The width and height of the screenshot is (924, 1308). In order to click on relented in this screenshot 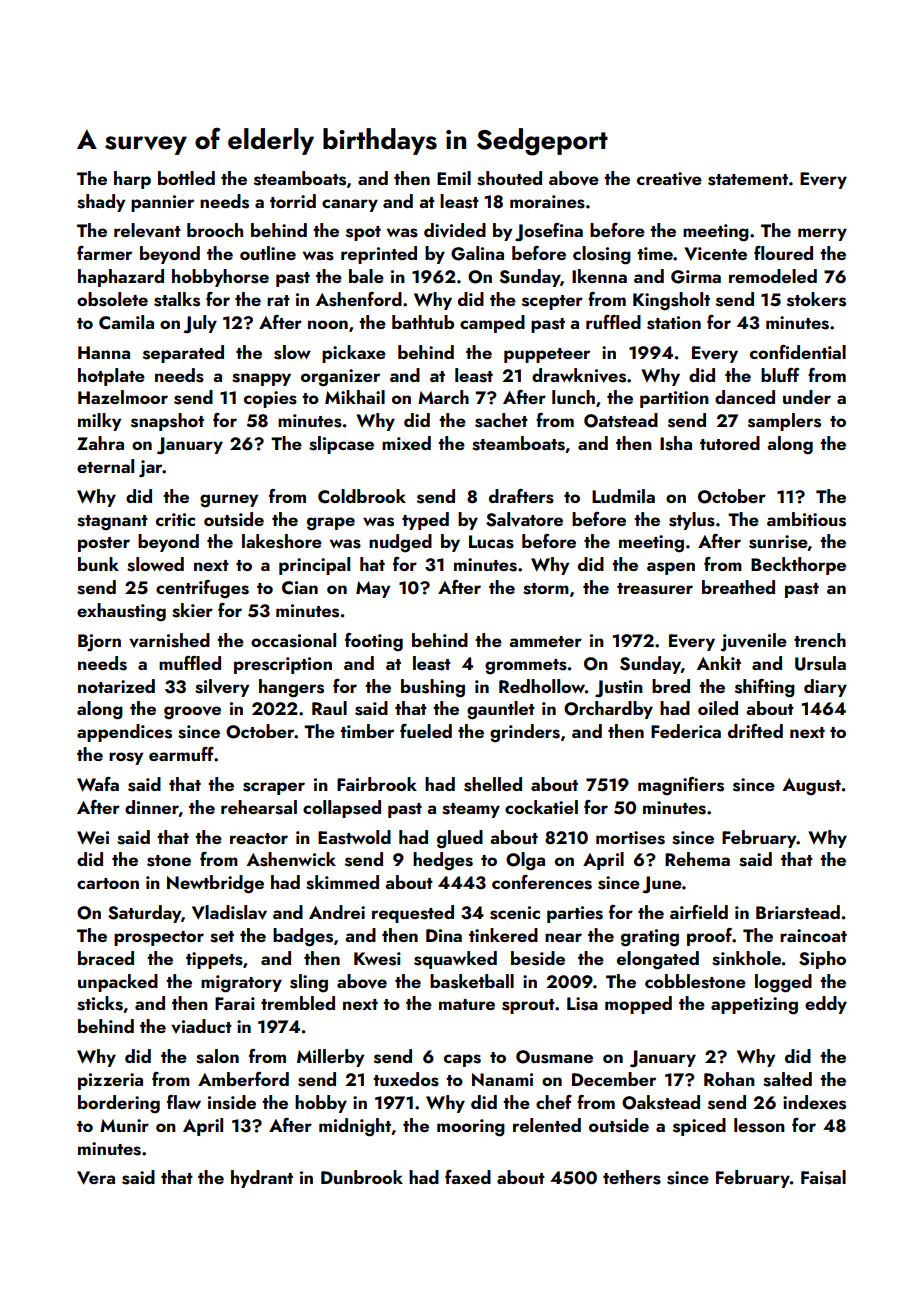, I will do `click(547, 1125)`.
